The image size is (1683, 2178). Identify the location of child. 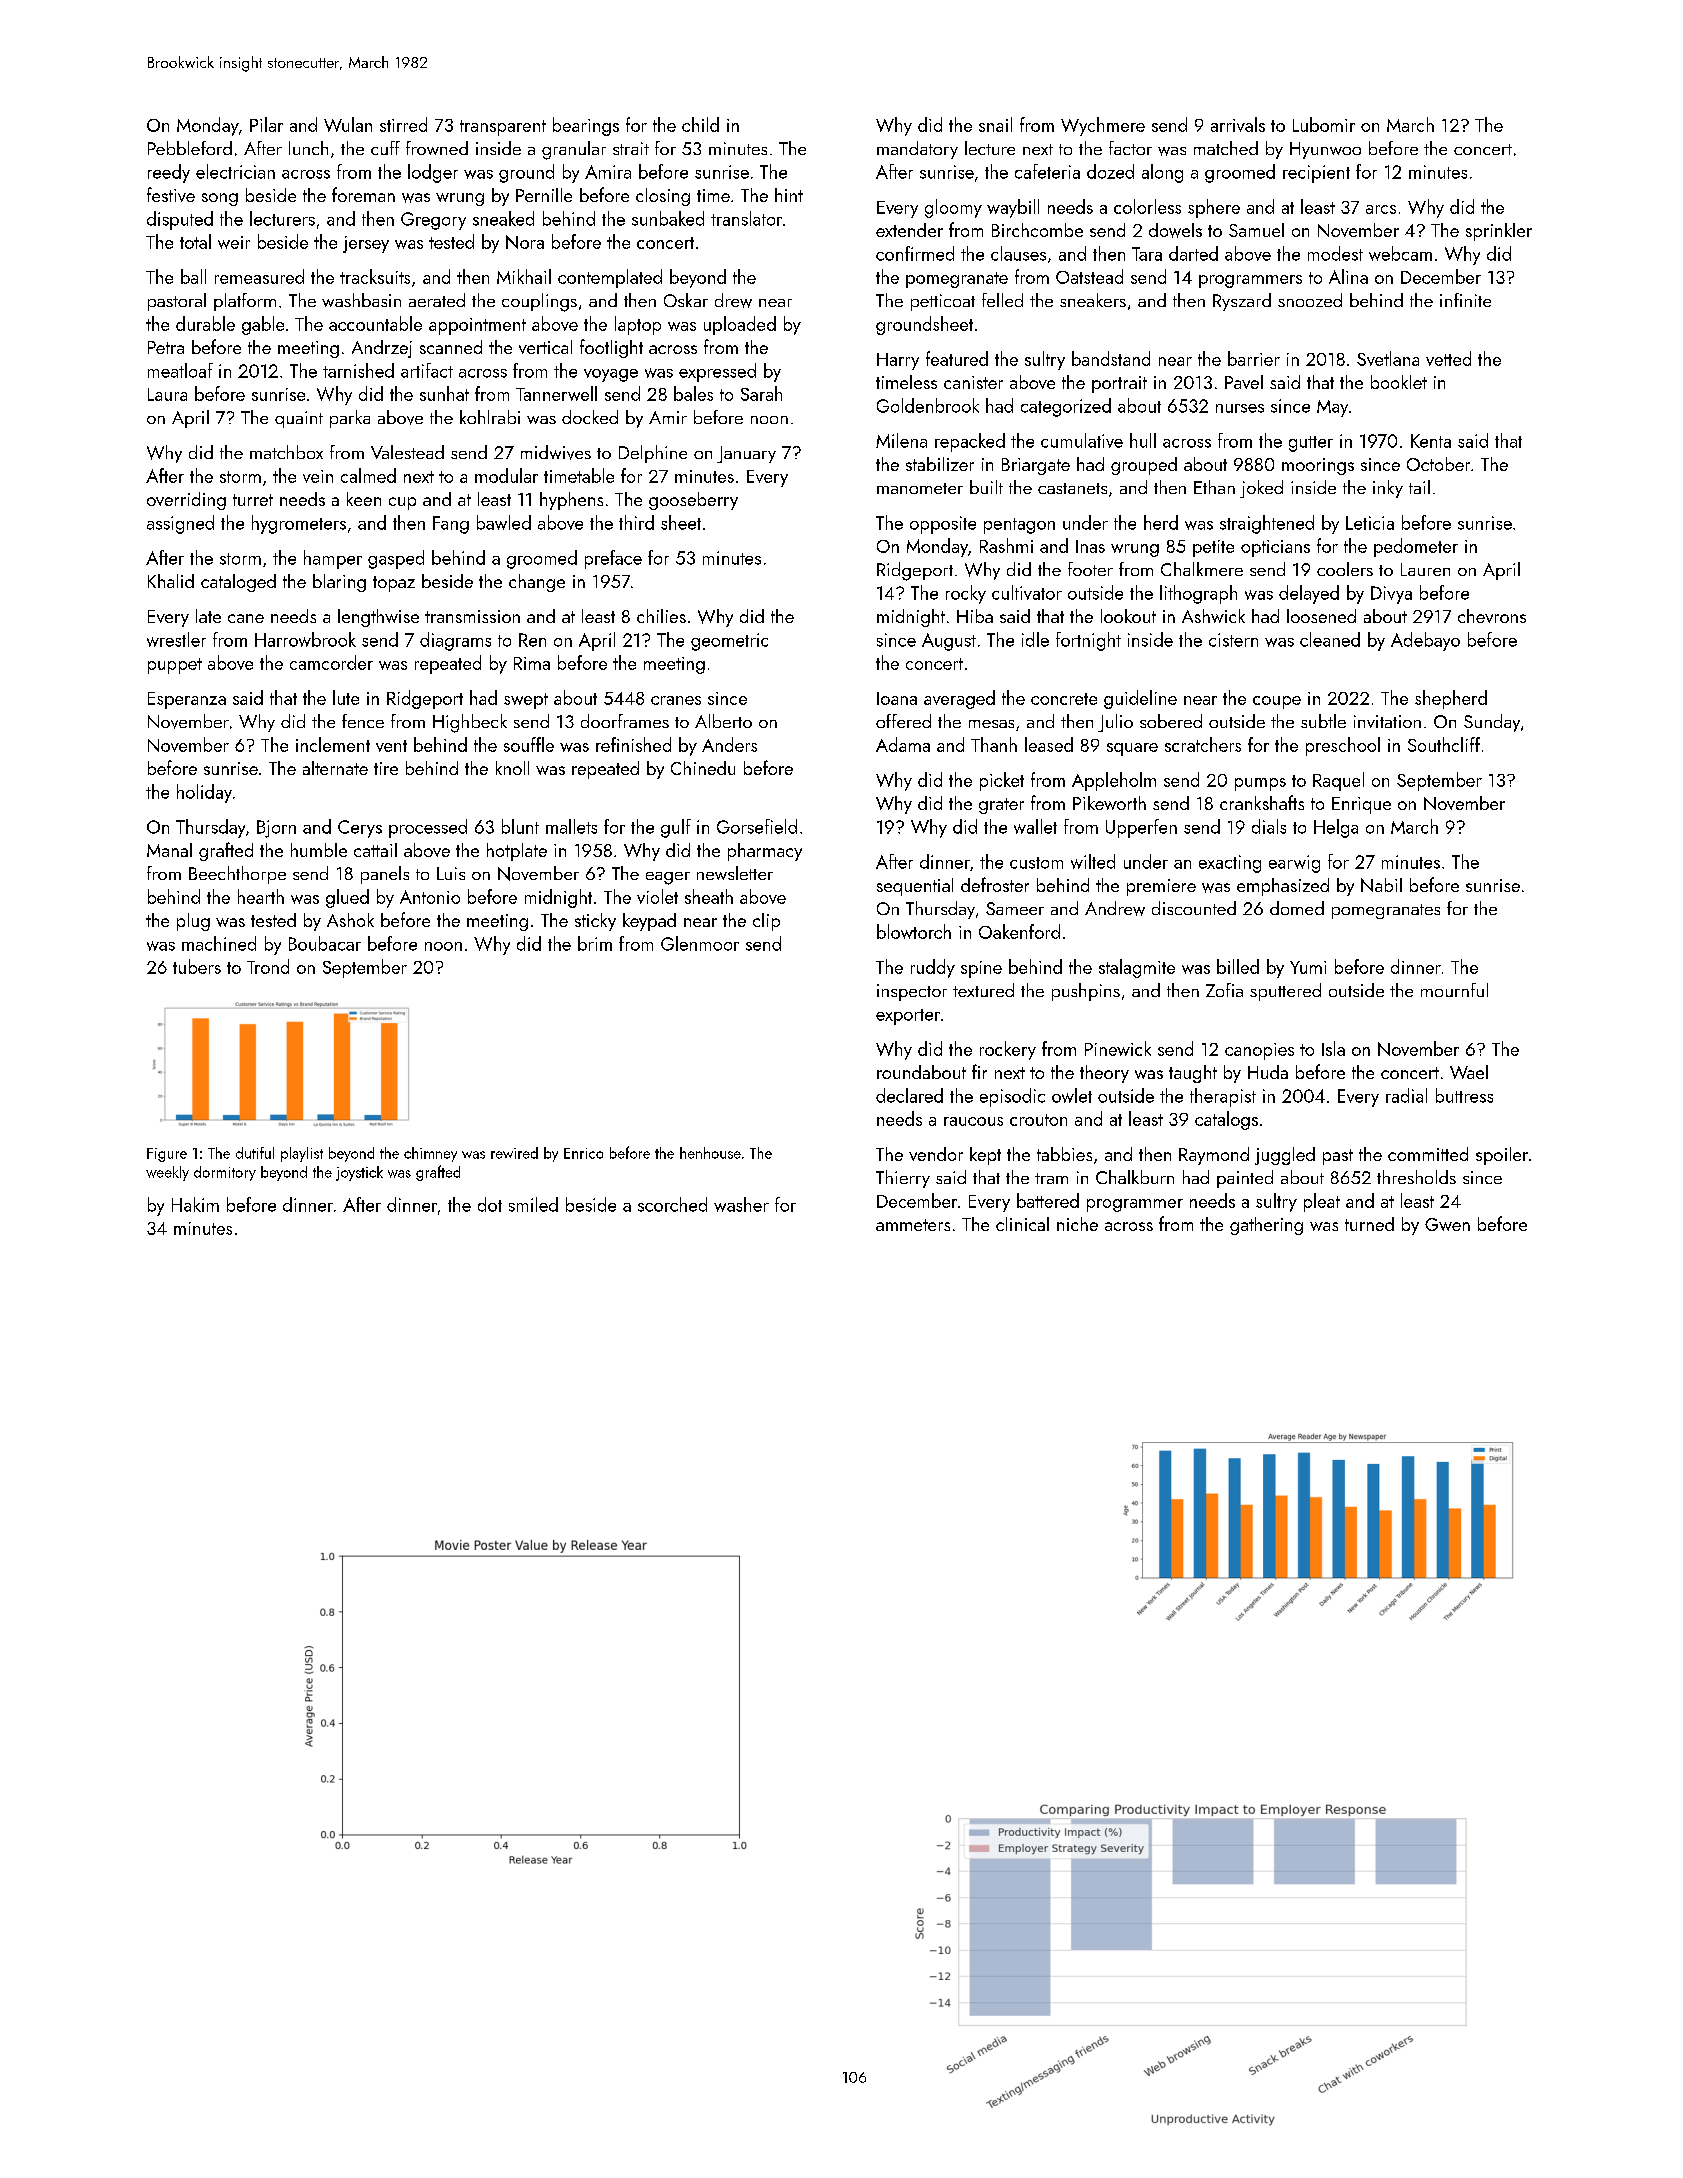
(700, 124).
